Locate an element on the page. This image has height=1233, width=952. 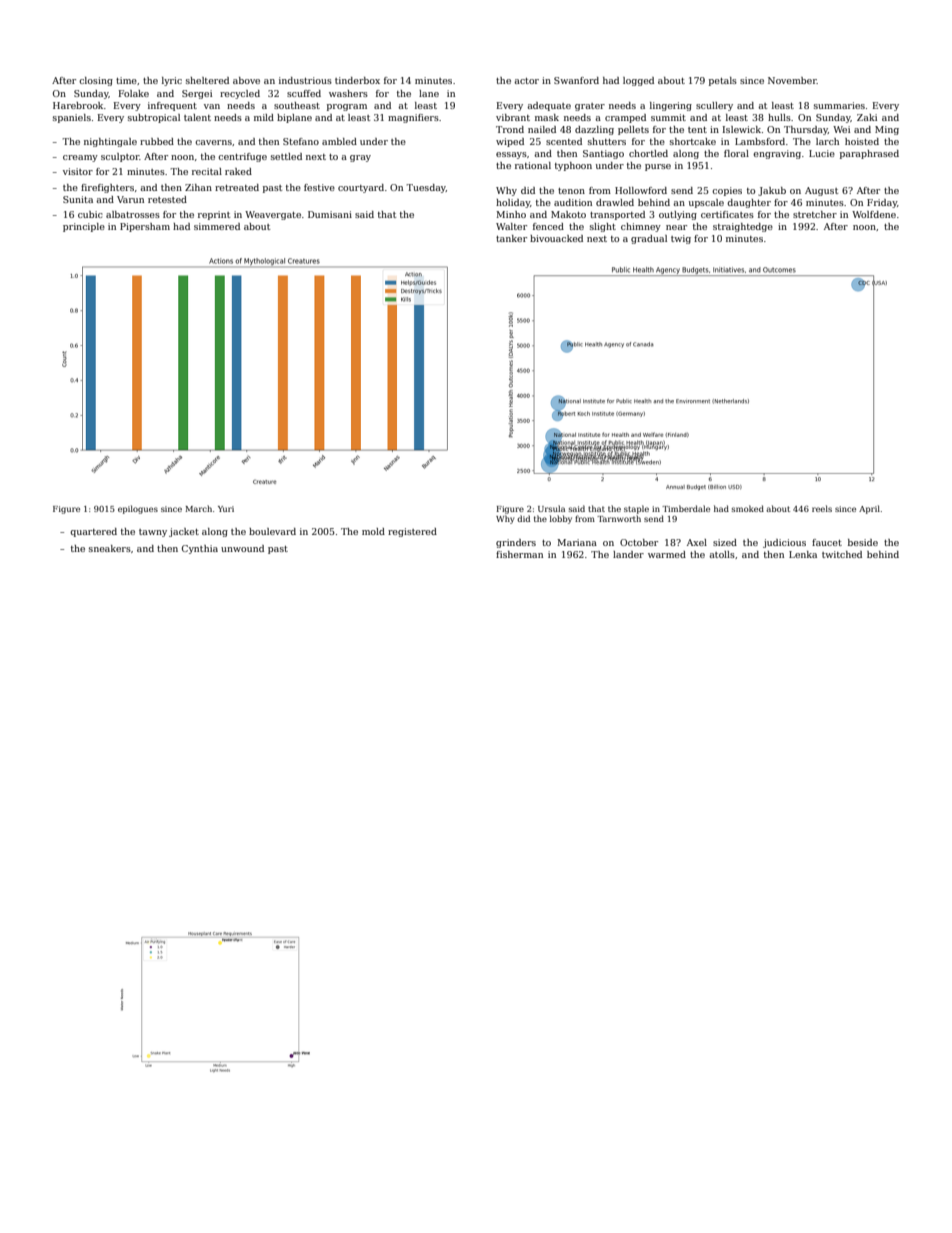
registered is located at coordinates (412, 532).
